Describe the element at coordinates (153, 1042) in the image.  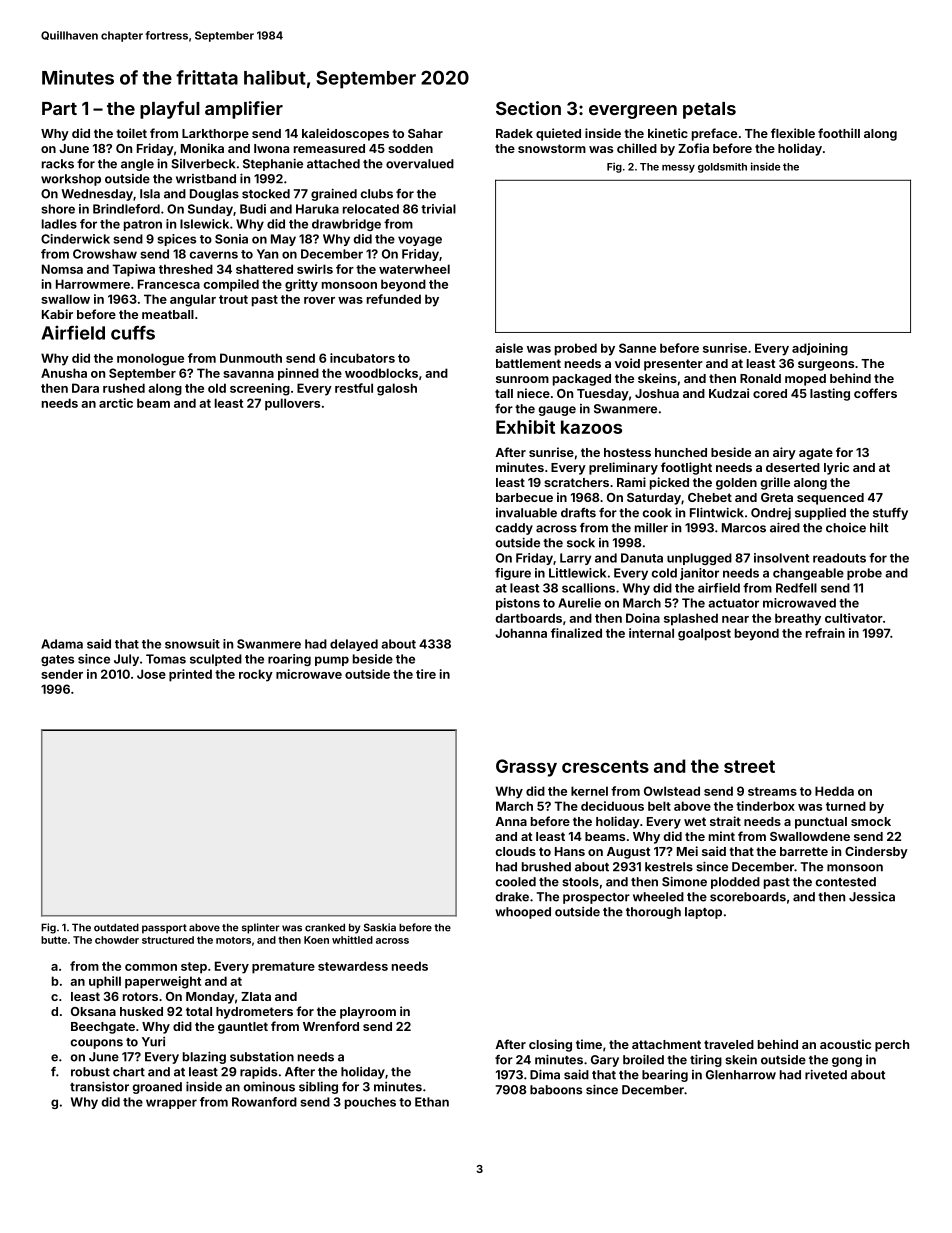
I see `Yuri` at that location.
